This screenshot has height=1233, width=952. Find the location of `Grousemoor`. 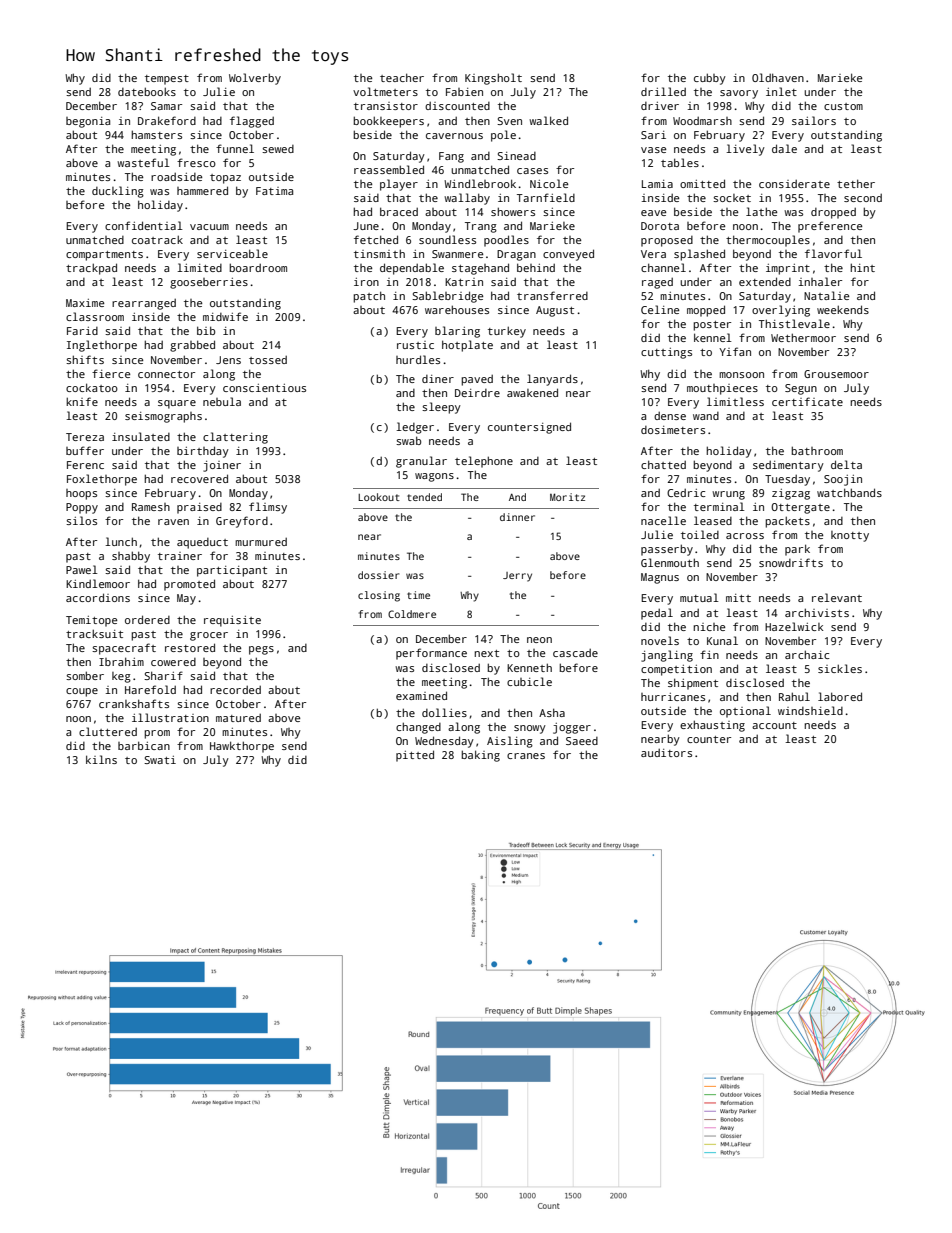

Grousemoor is located at coordinates (836, 374).
